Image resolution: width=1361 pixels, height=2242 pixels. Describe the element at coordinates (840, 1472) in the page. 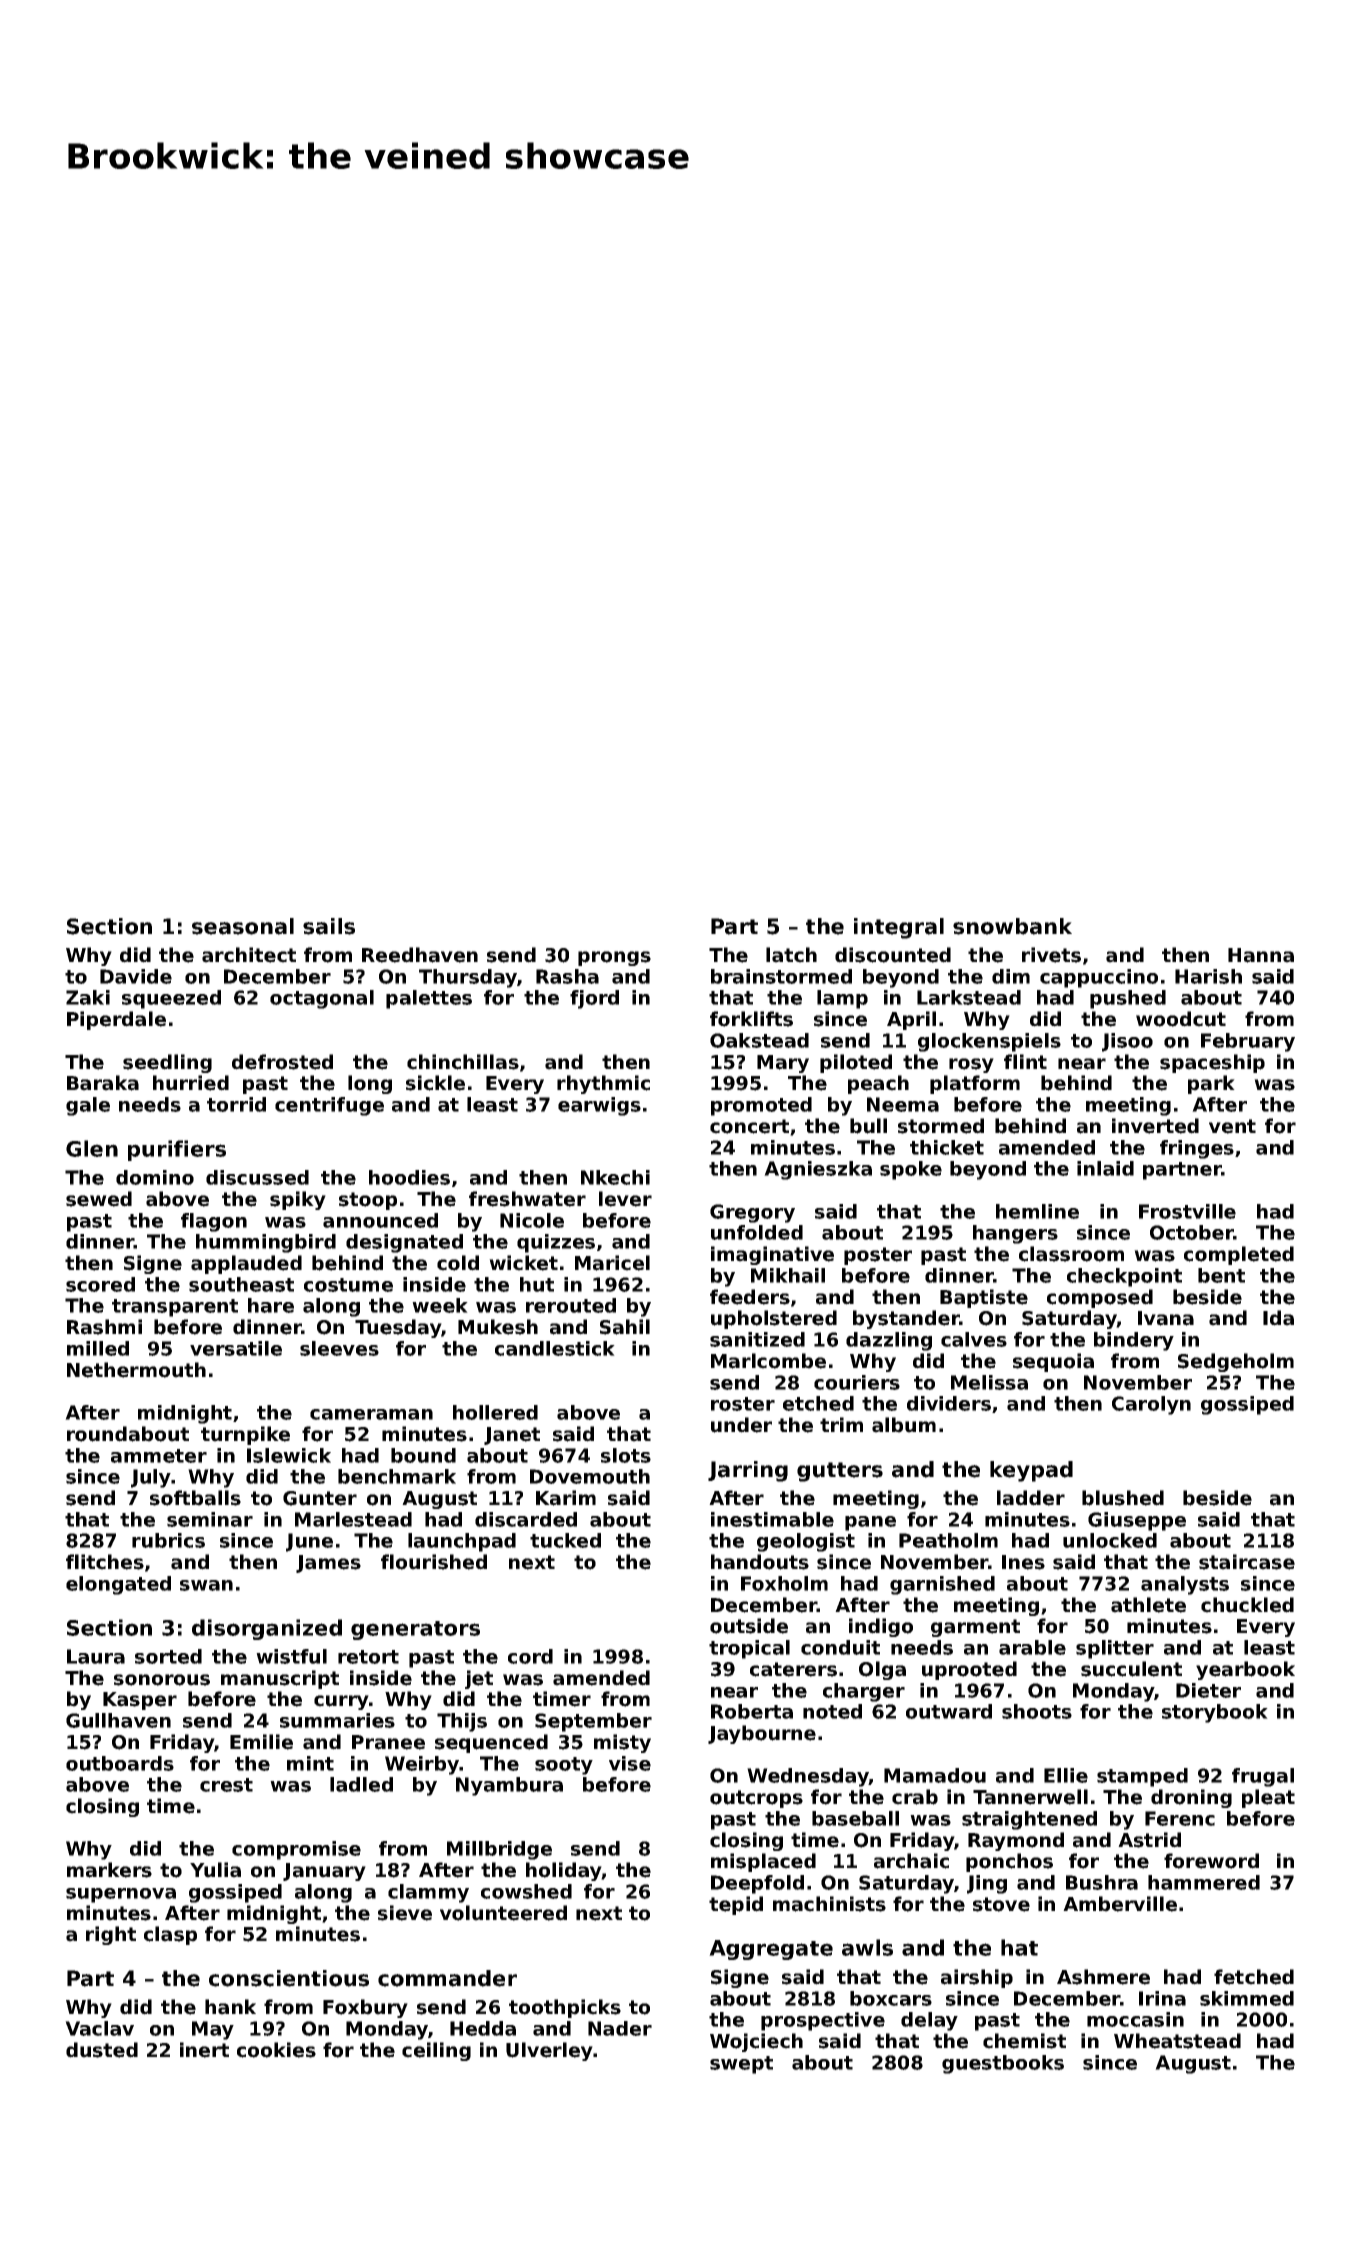

I see `gutters` at that location.
